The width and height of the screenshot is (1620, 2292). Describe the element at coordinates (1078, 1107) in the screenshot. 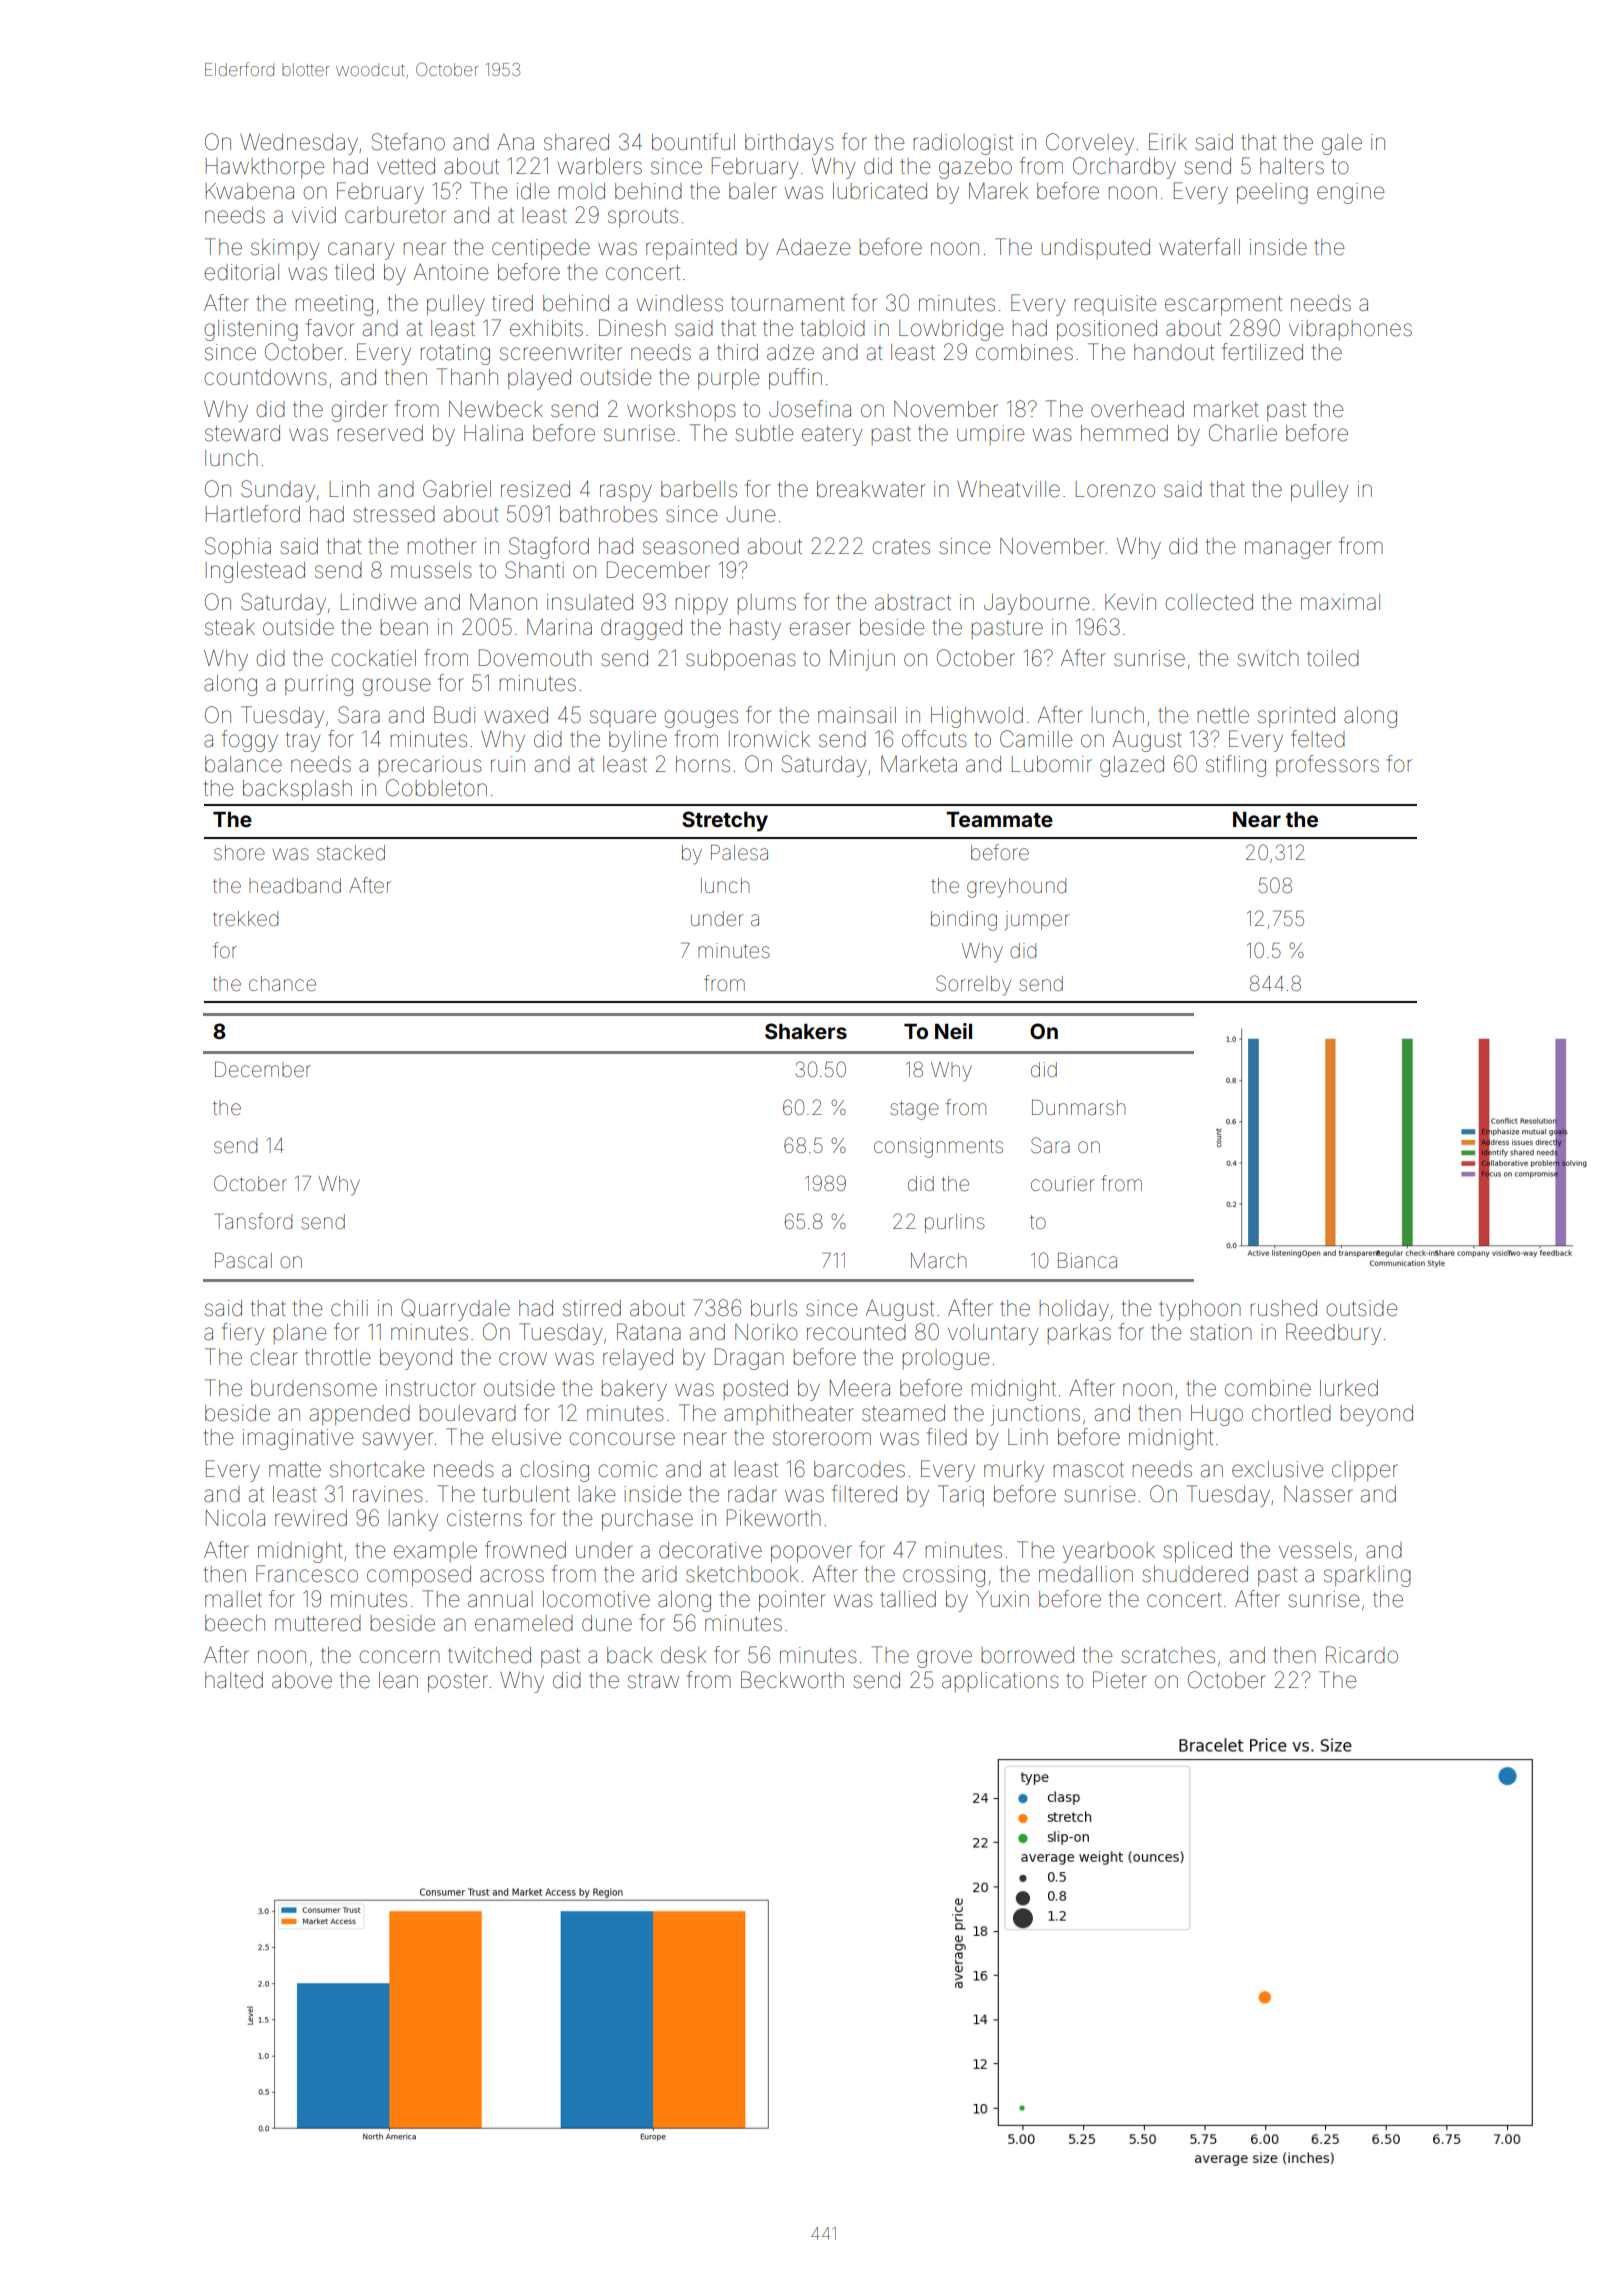

I see `Dunmarsh` at that location.
